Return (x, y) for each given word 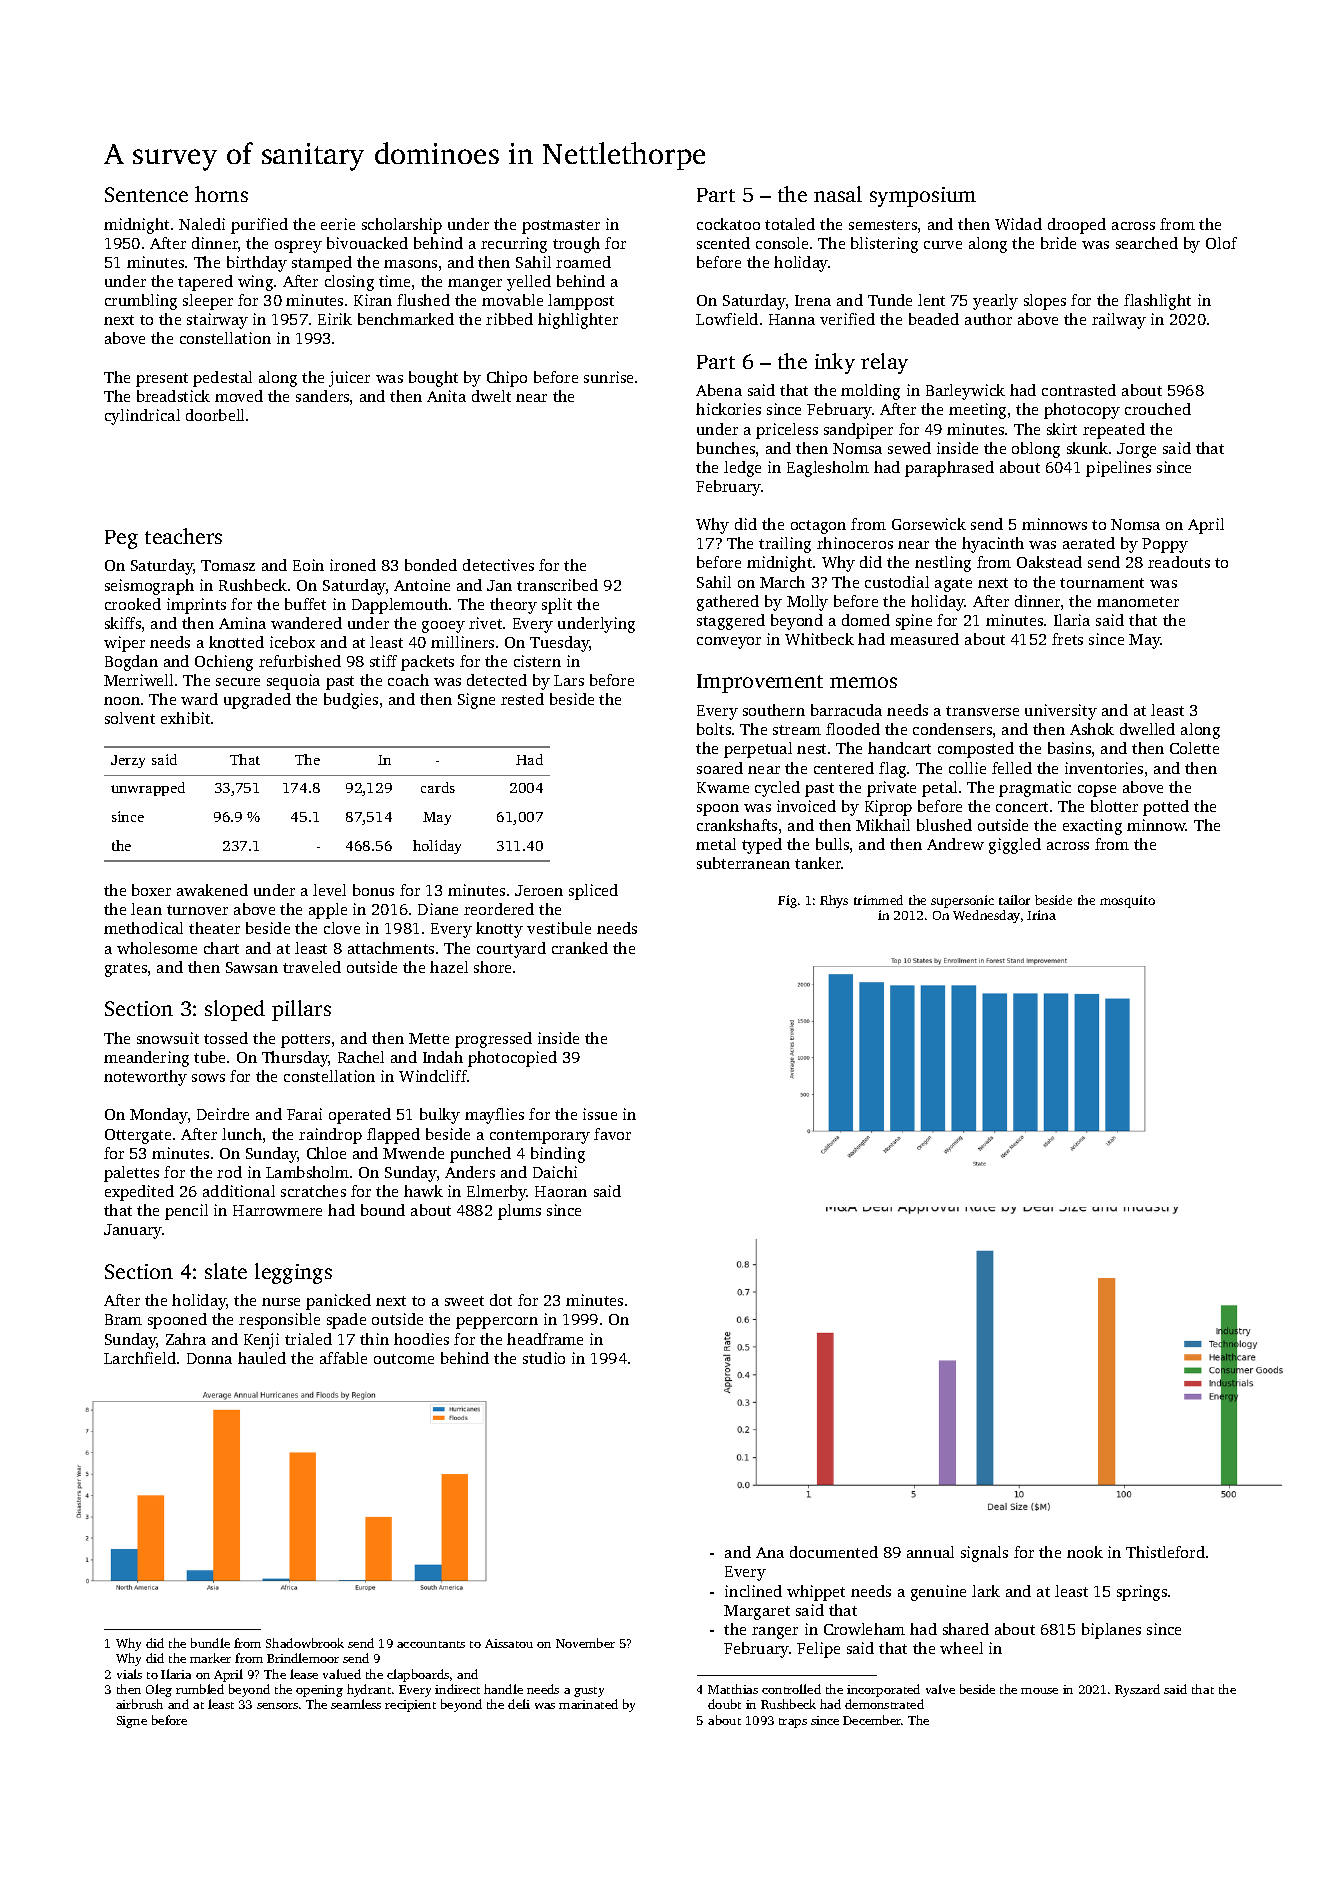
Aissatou (509, 1643)
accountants (431, 1644)
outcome (404, 1359)
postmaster (561, 227)
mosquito (1127, 901)
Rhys (834, 901)
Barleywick (965, 392)
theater (214, 928)
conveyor (729, 643)
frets (1067, 639)
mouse (1039, 1691)
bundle (210, 1643)
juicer (349, 379)
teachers (183, 536)
